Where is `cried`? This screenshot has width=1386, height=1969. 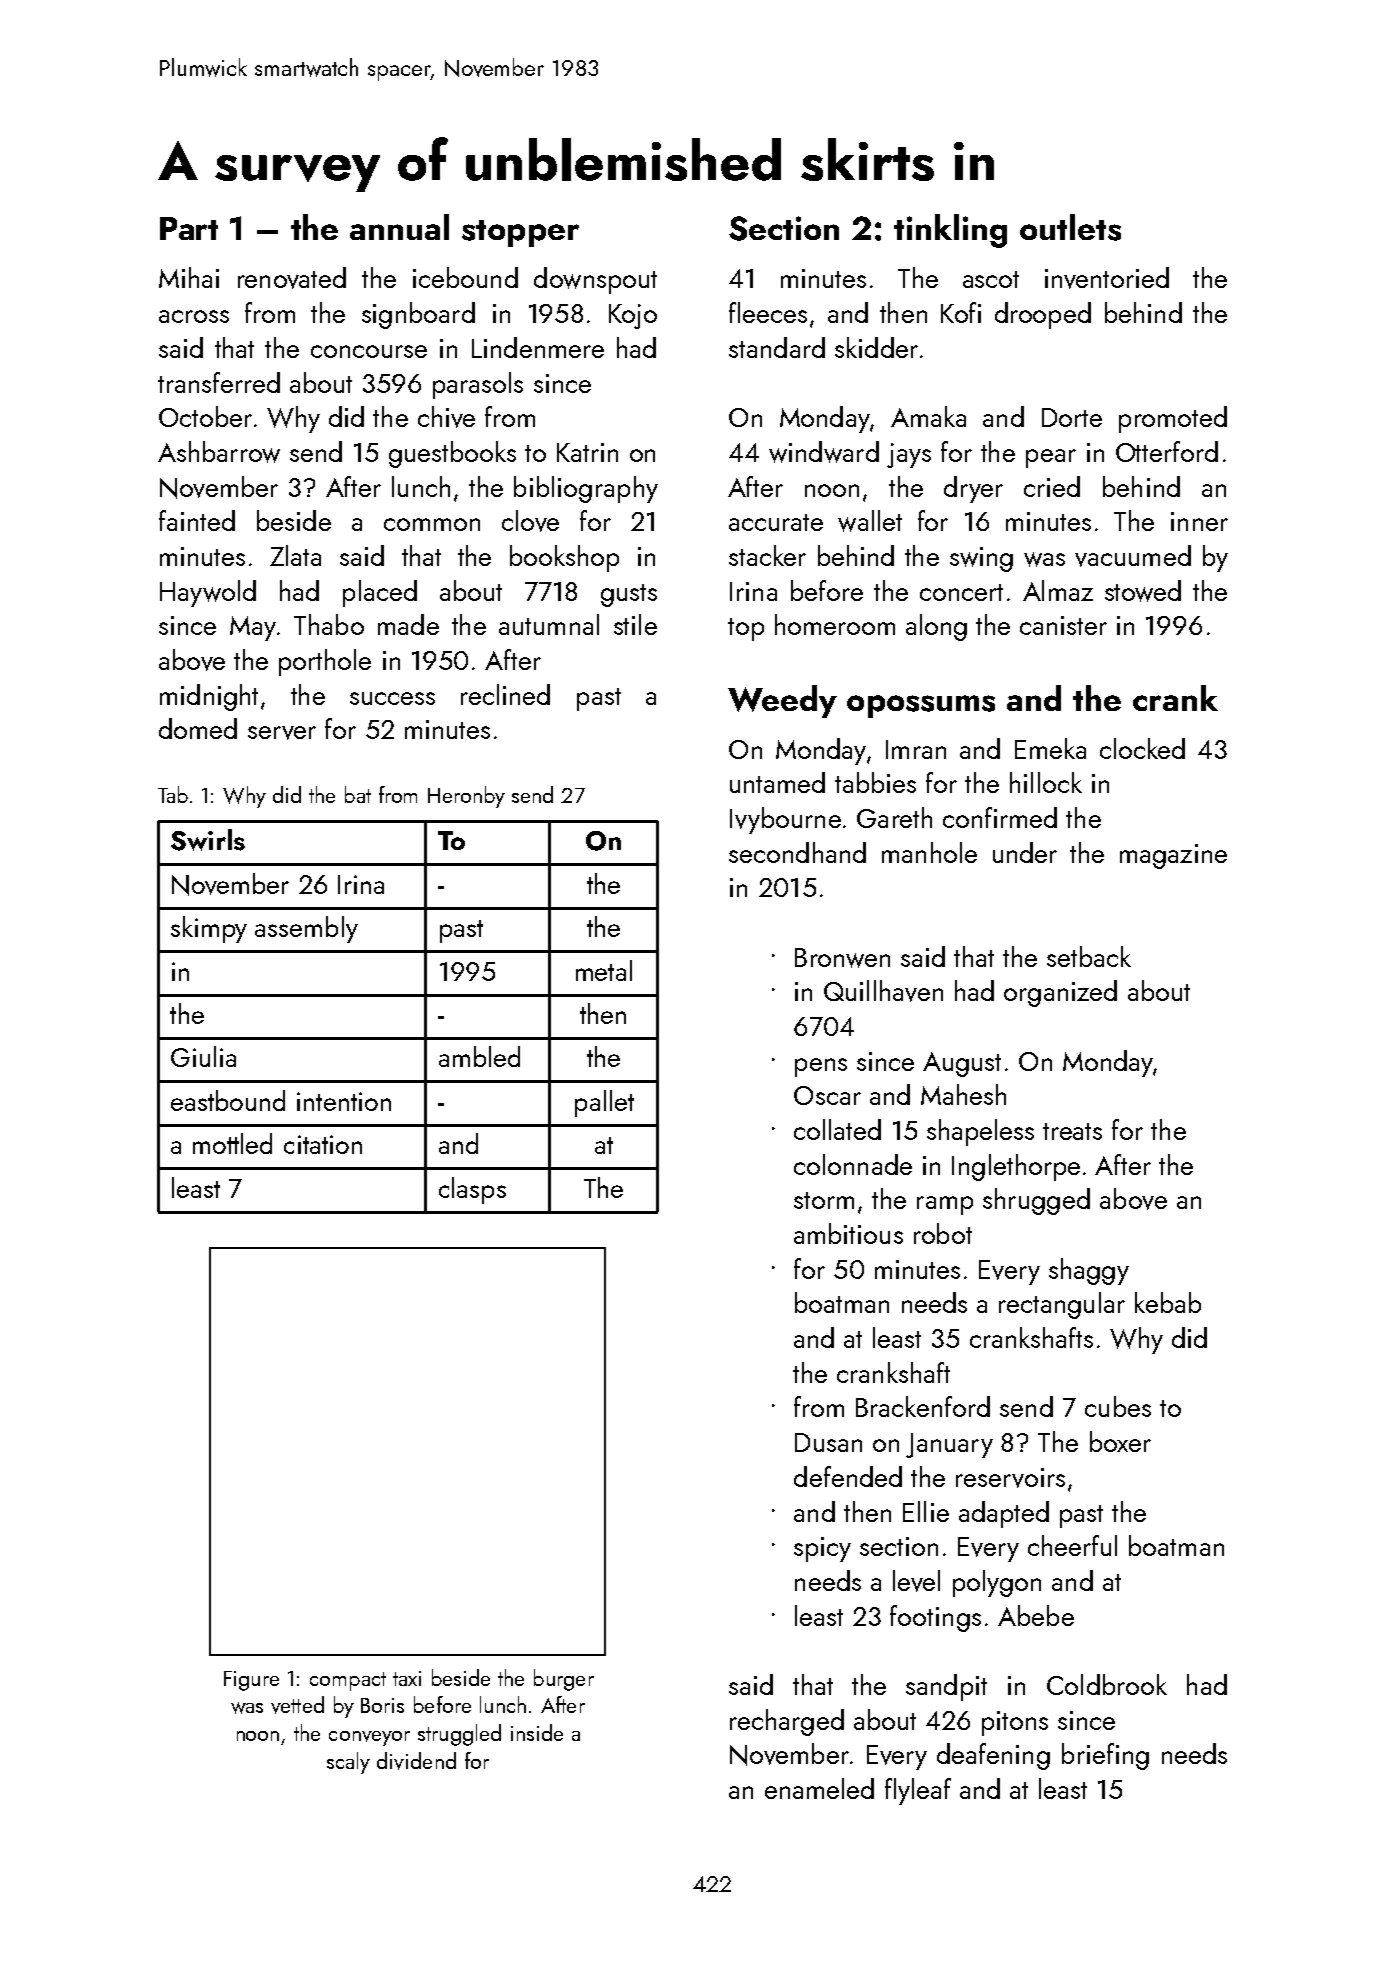 cried is located at coordinates (1052, 486).
